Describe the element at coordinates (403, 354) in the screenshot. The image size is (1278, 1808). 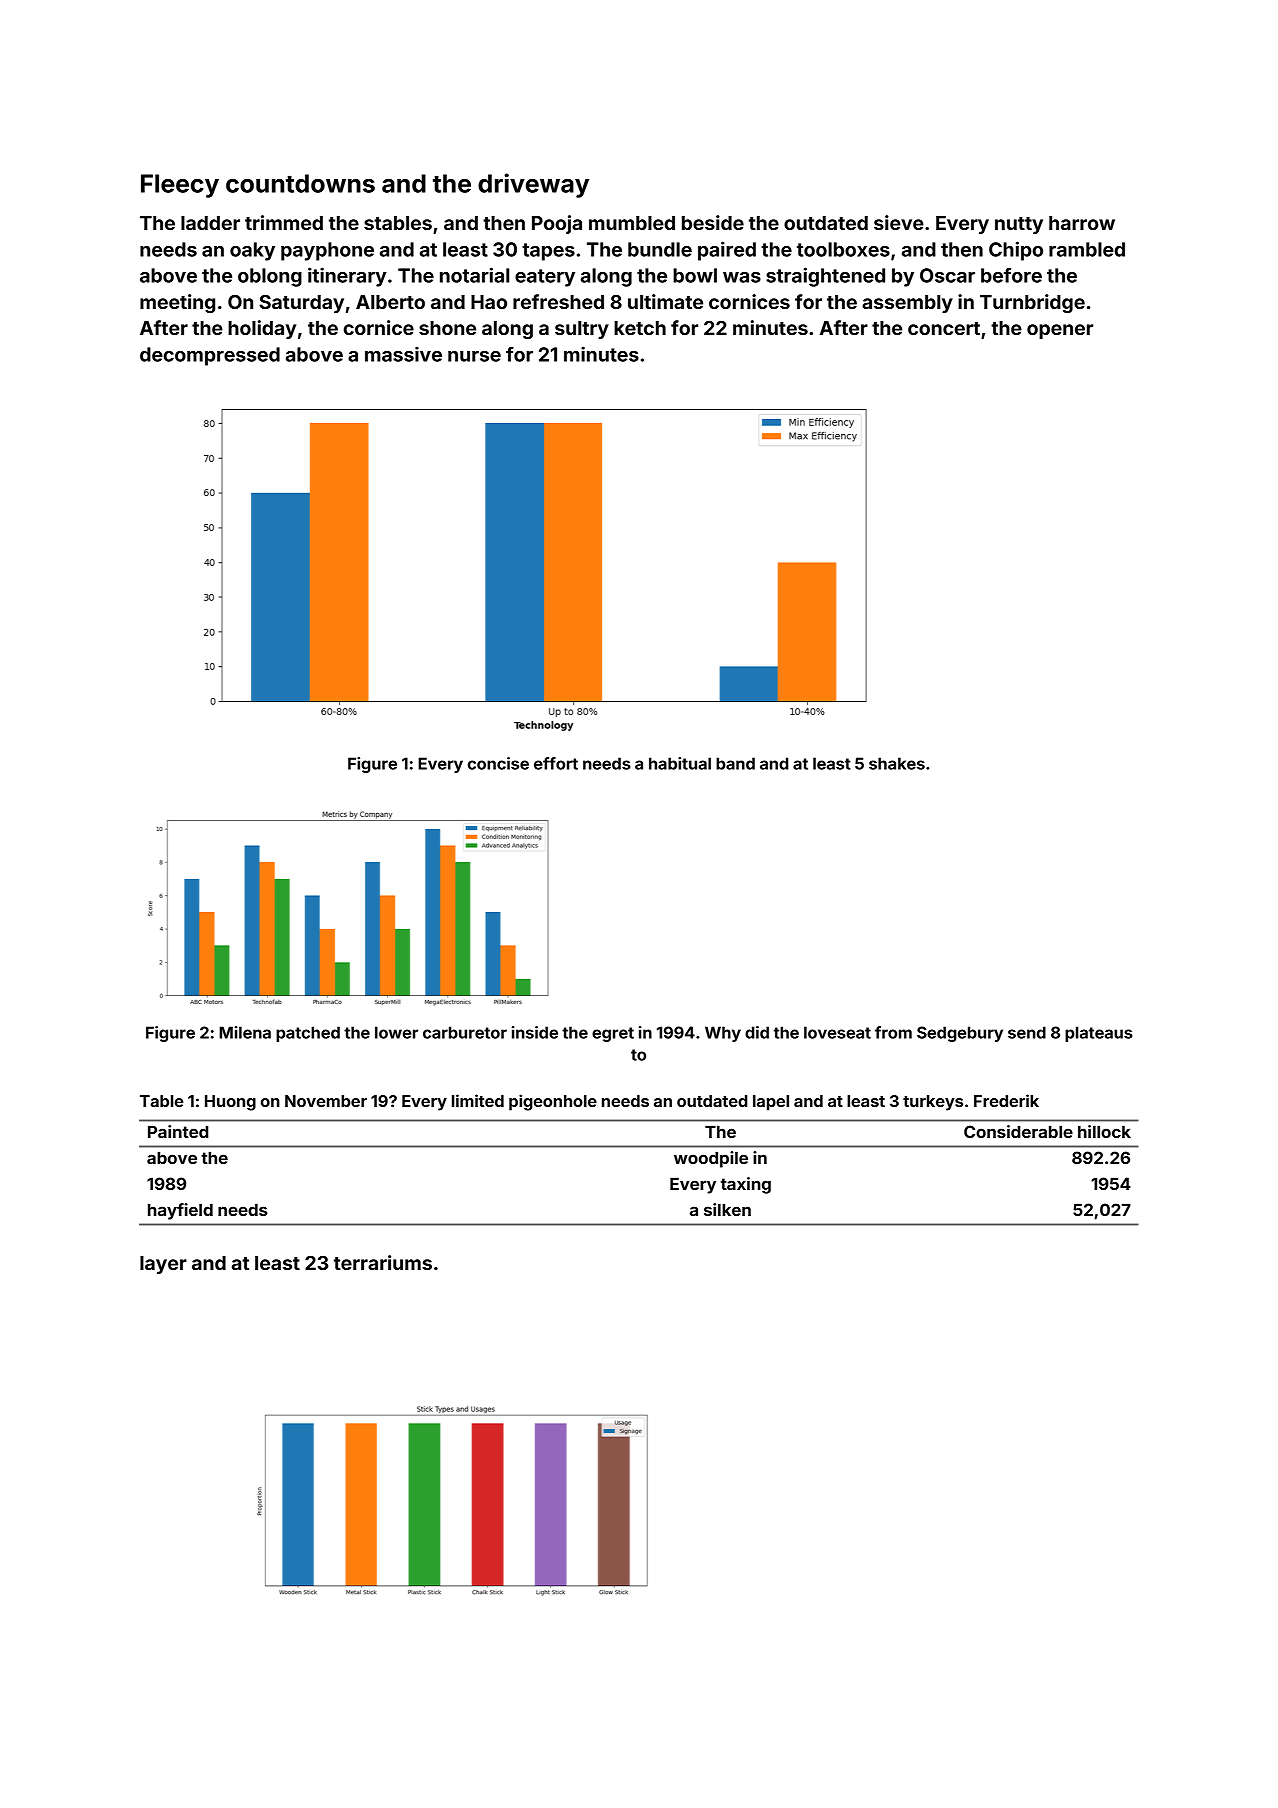
I see `massive` at that location.
